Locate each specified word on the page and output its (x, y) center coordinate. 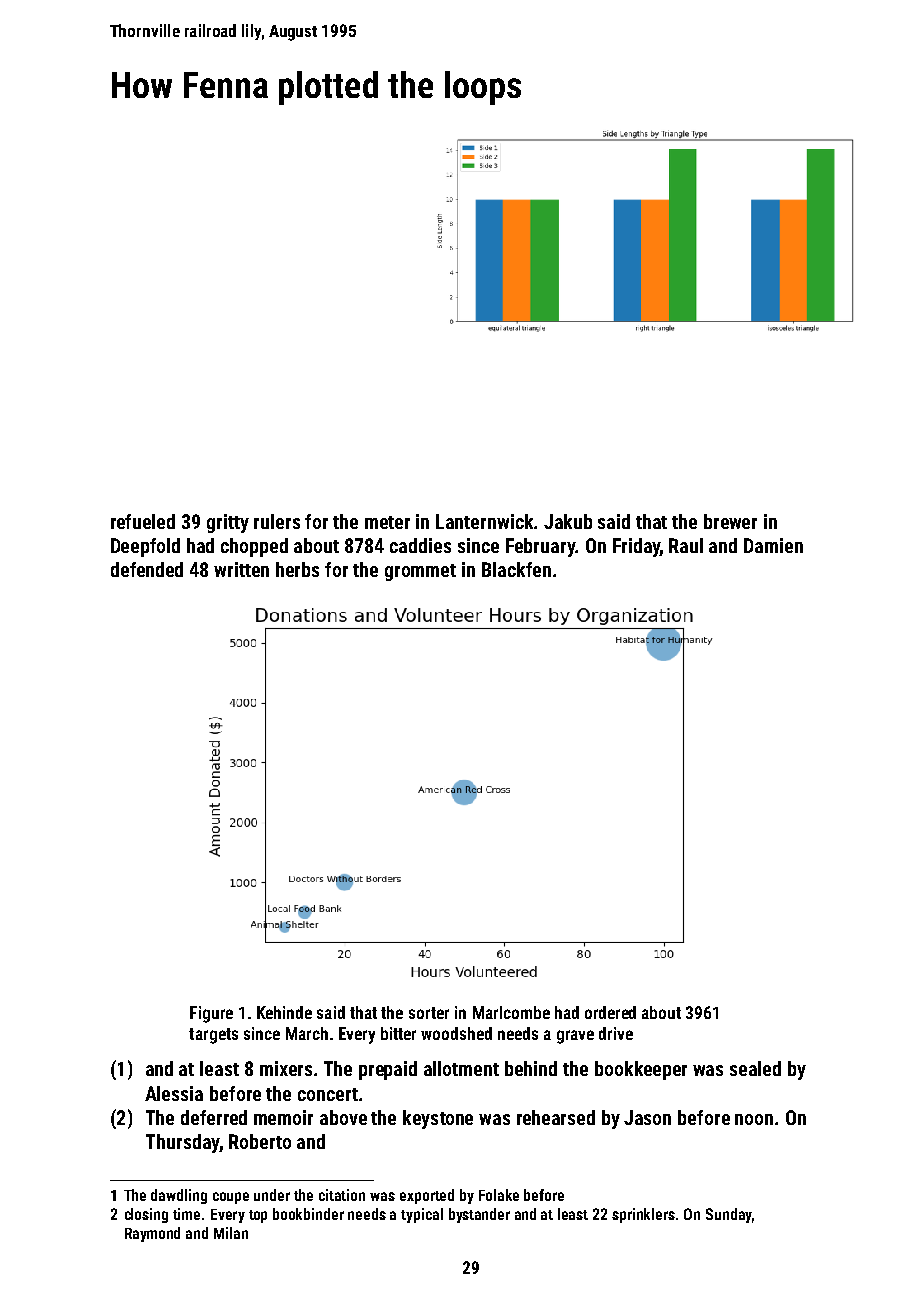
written (241, 569)
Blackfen (516, 569)
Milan (231, 1233)
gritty (228, 523)
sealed (755, 1068)
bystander (479, 1215)
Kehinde (284, 1012)
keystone (438, 1119)
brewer (730, 521)
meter (387, 522)
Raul (686, 545)
